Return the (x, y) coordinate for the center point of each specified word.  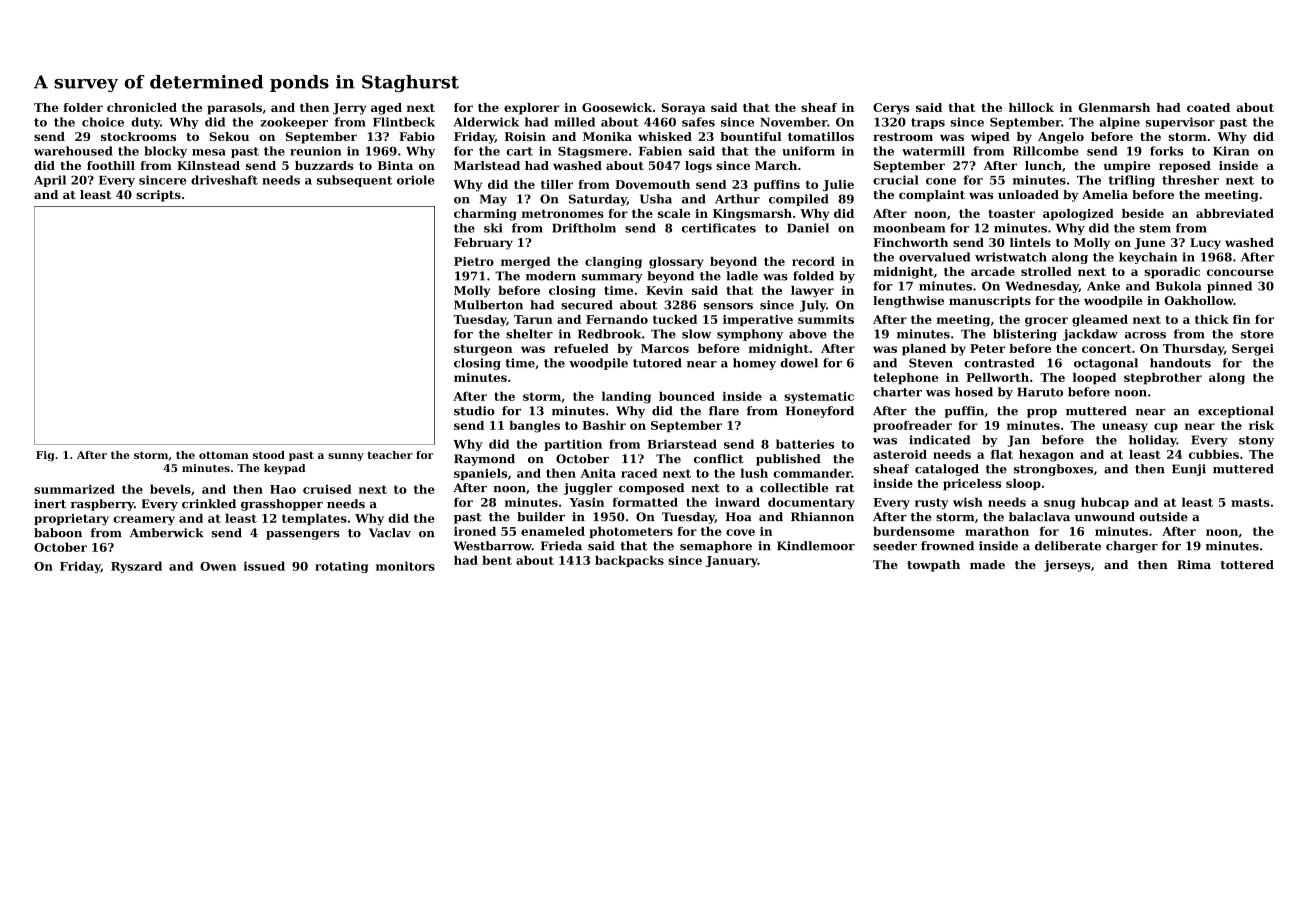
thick (1212, 319)
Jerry (349, 109)
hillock (1031, 107)
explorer (532, 109)
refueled (581, 348)
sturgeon (483, 350)
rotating (342, 567)
